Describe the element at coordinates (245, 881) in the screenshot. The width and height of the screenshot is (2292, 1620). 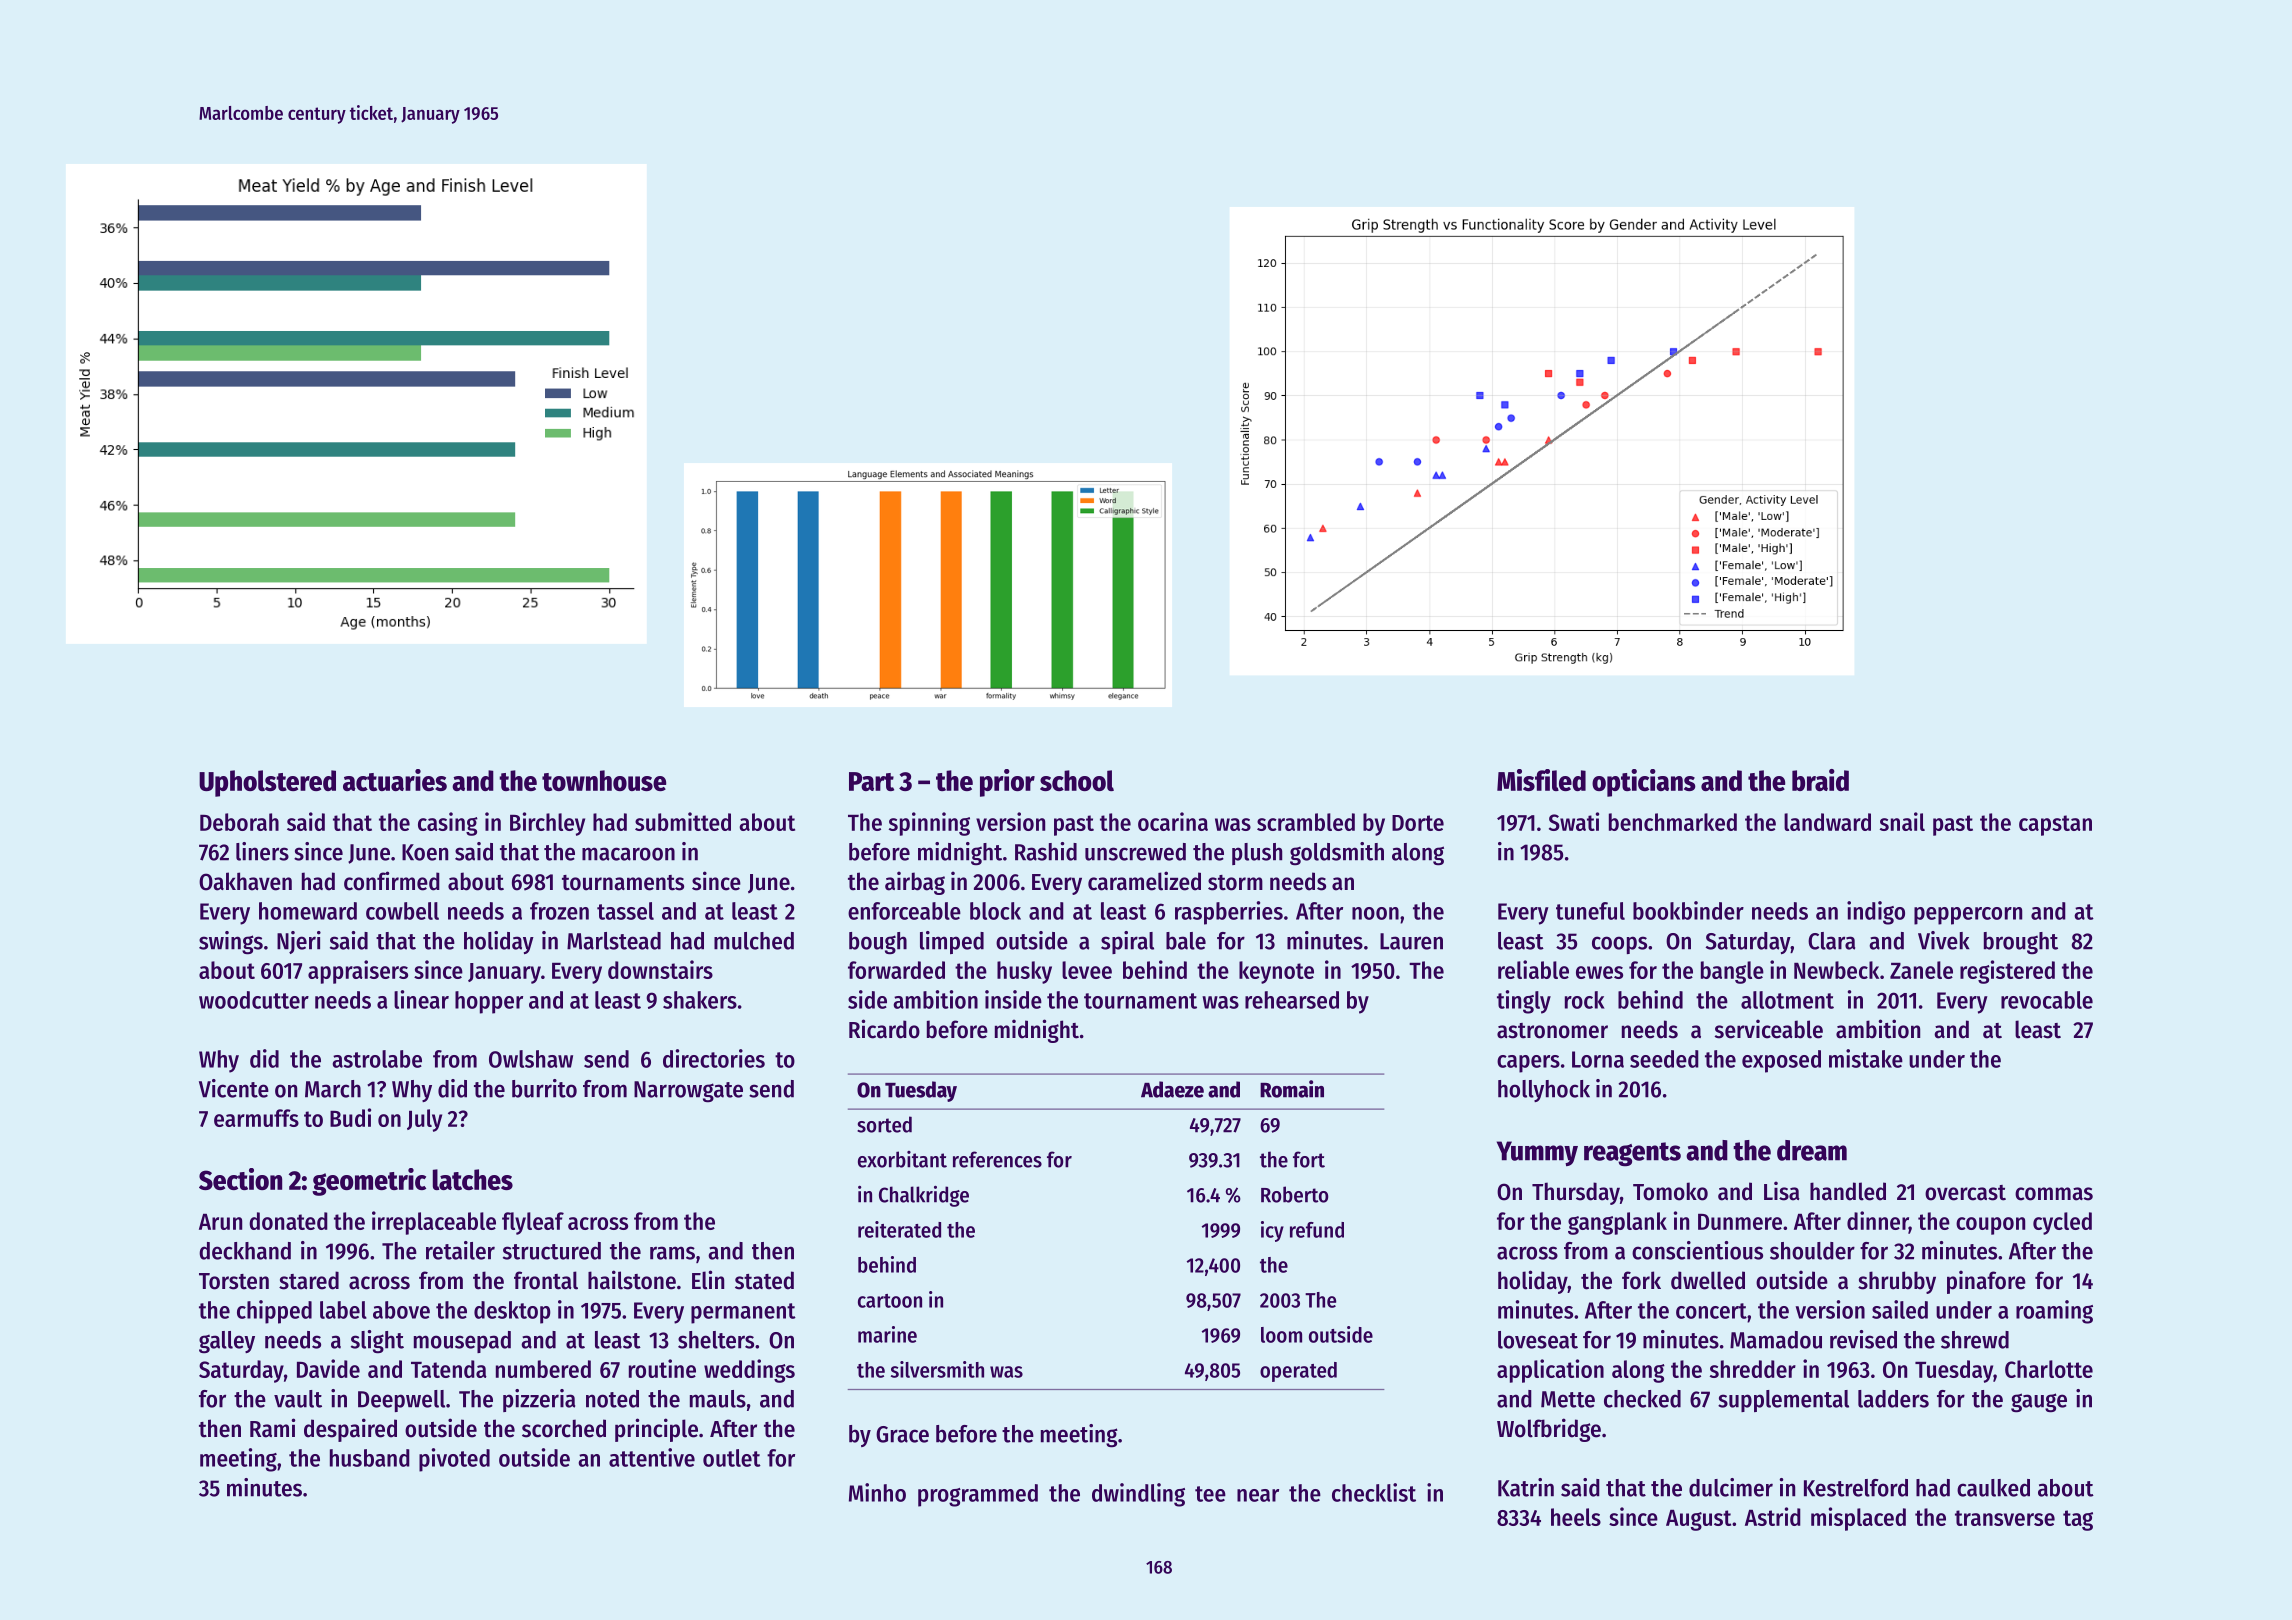
I see `Oakhaven` at that location.
